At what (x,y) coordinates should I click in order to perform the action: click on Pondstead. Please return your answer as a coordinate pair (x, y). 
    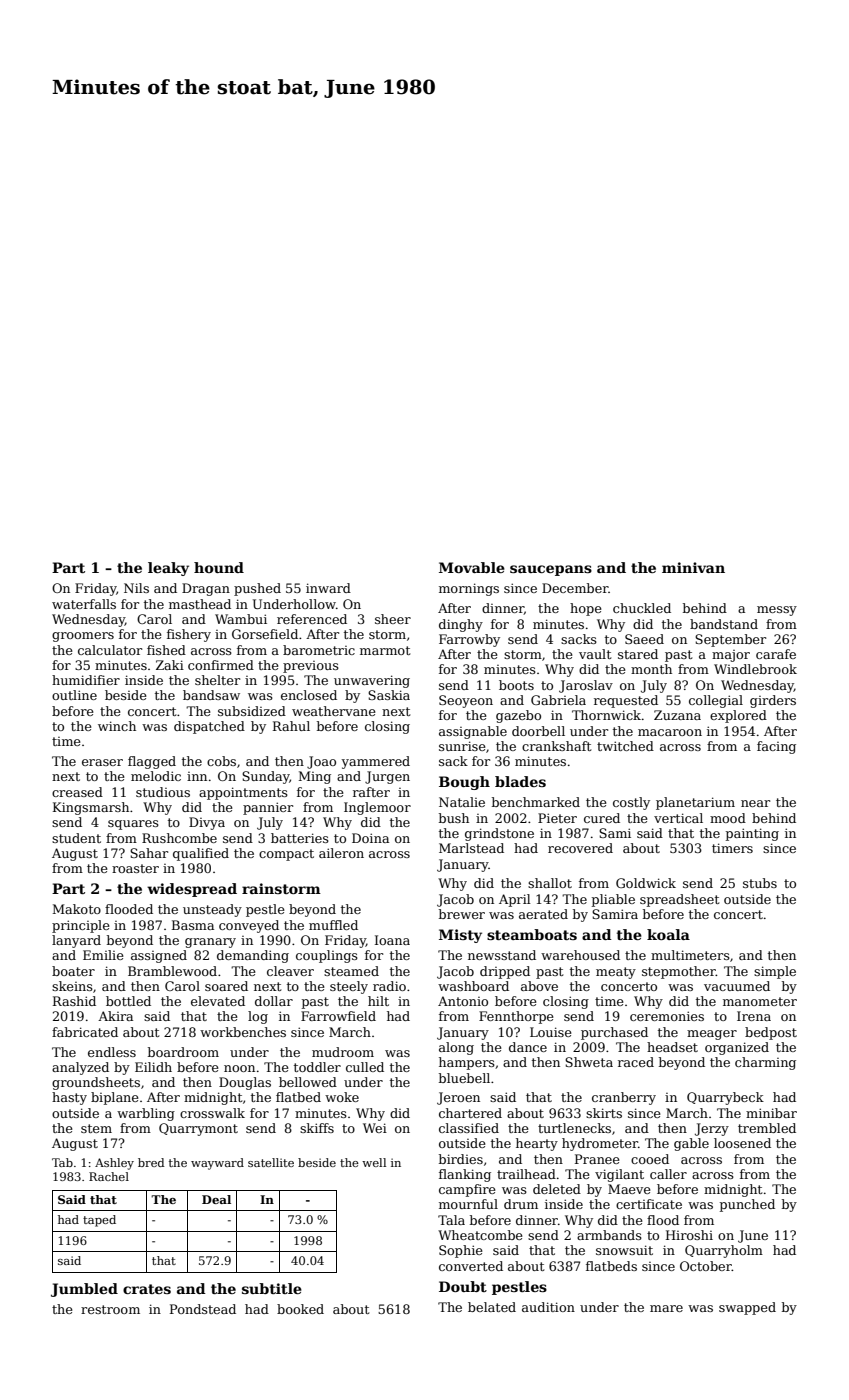
    Looking at the image, I should click on (203, 1309).
